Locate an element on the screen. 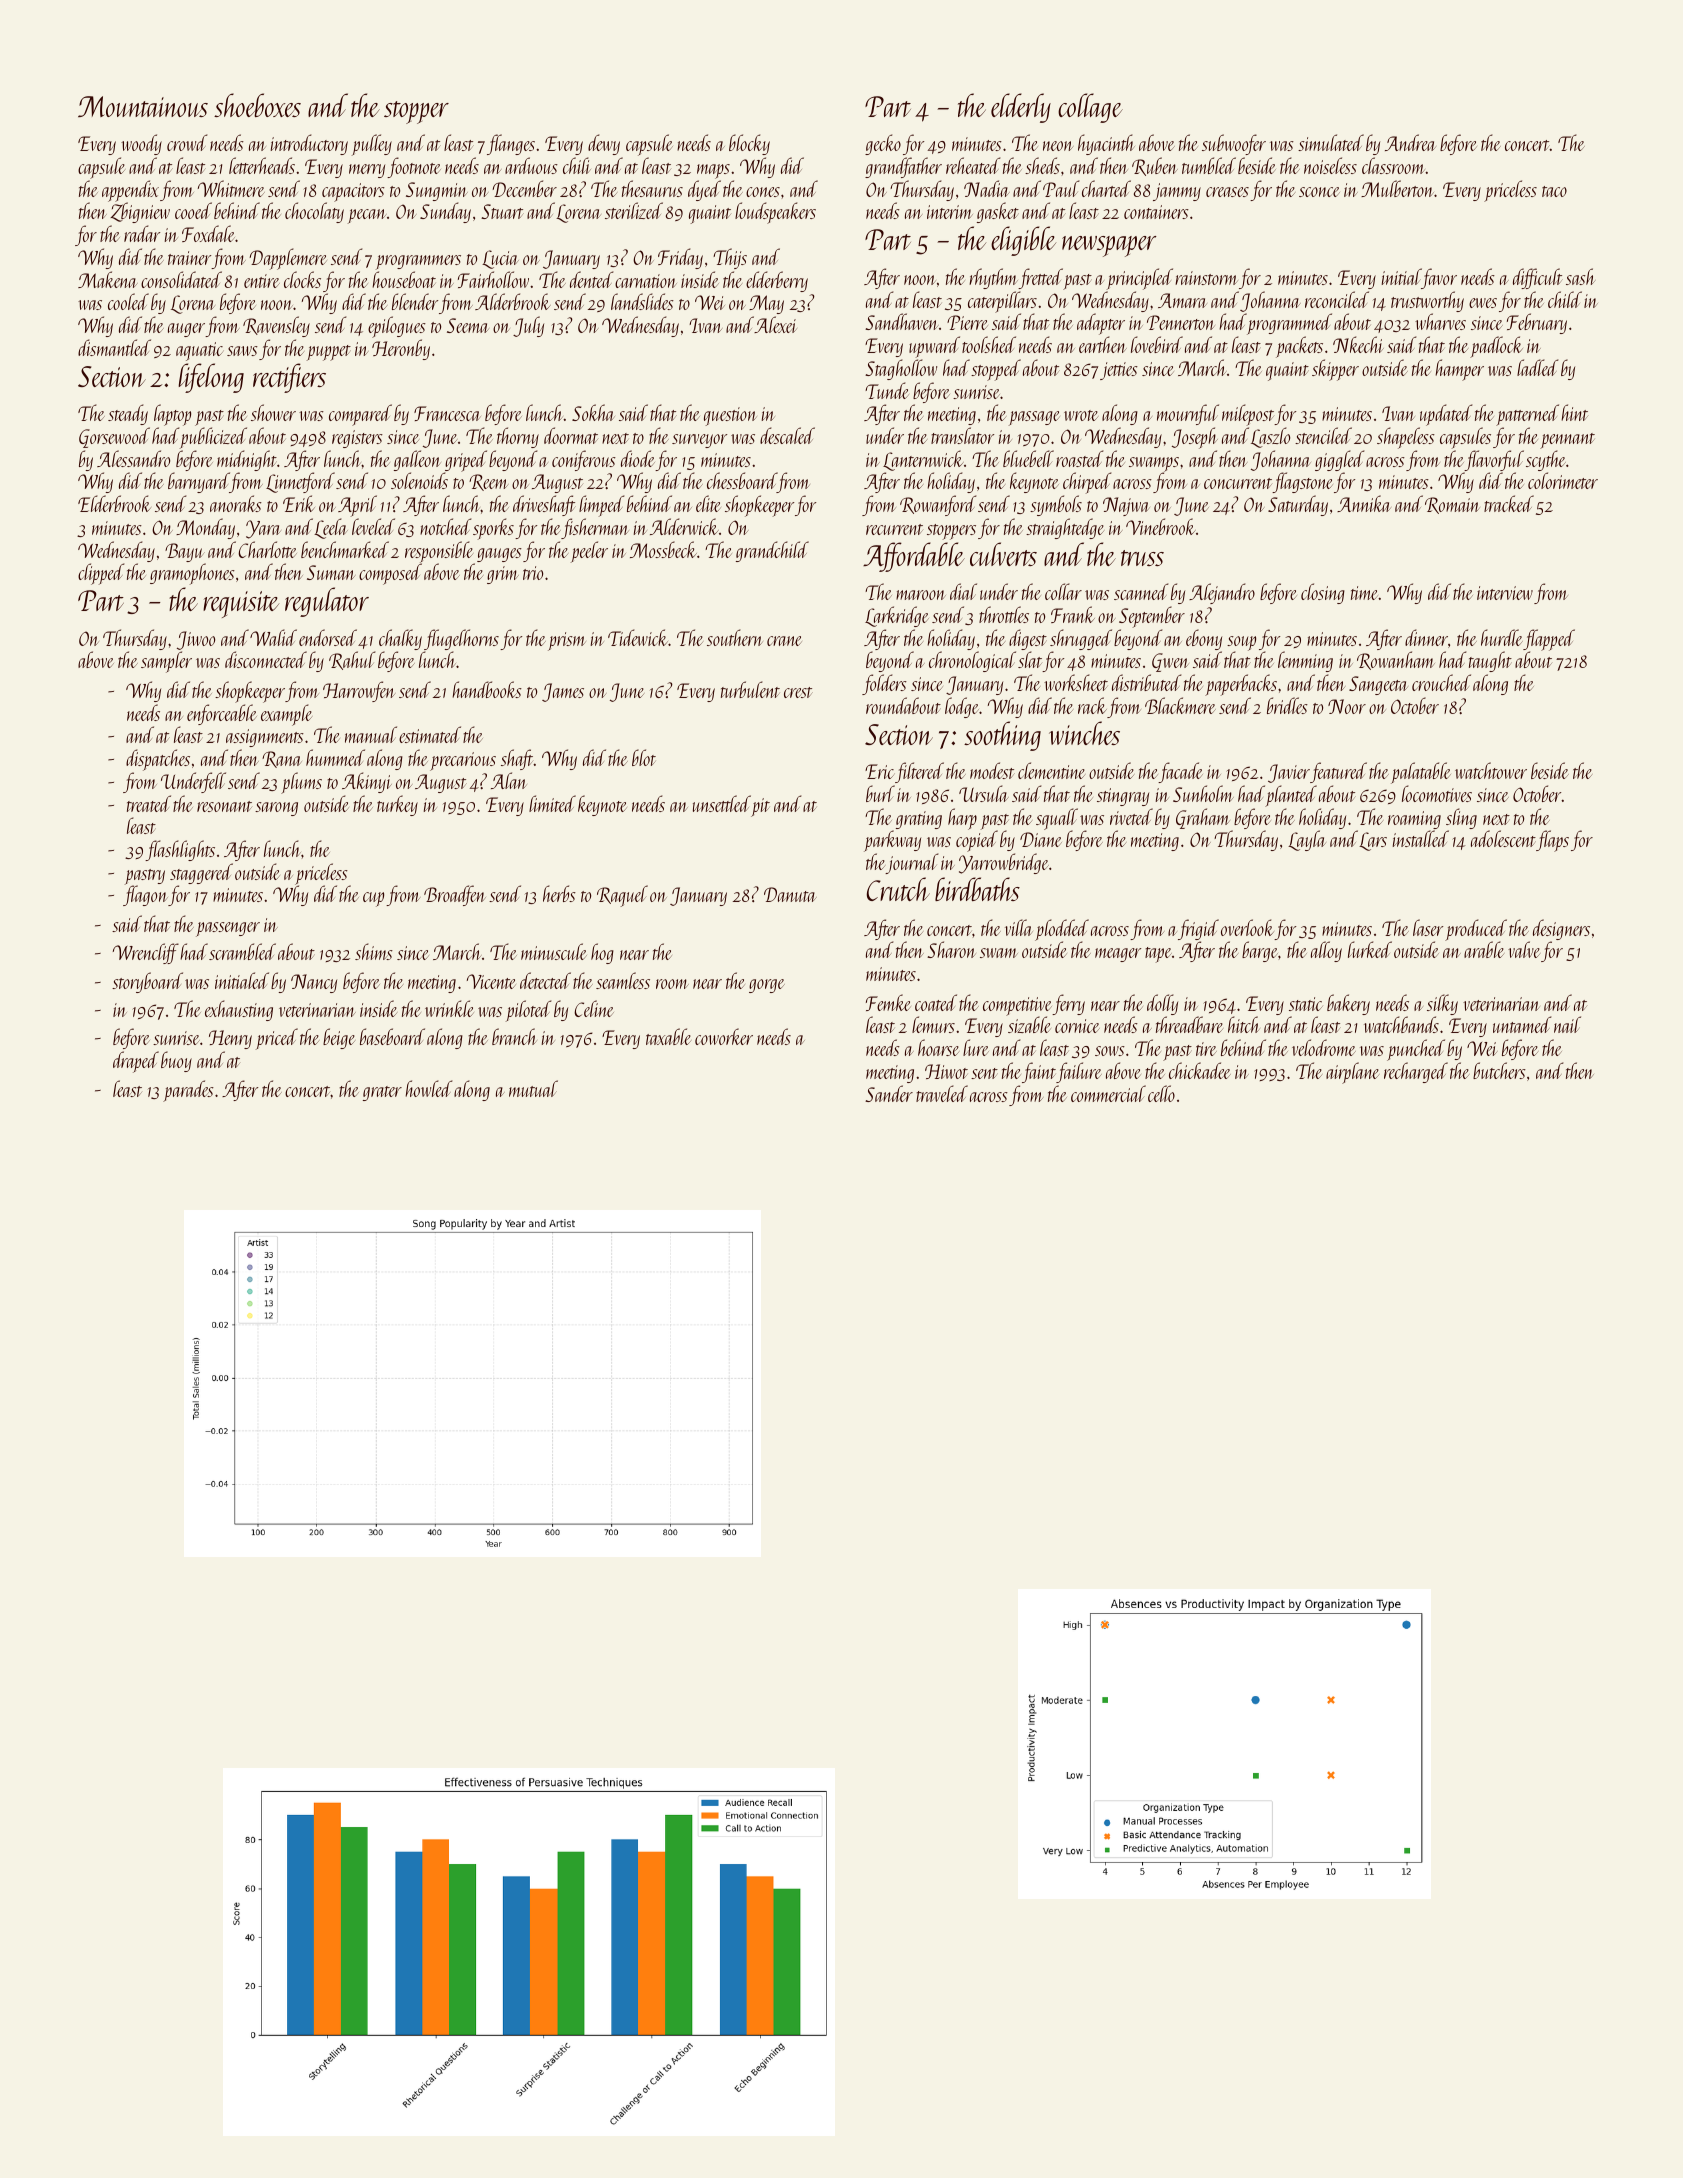  parades is located at coordinates (188, 1091).
